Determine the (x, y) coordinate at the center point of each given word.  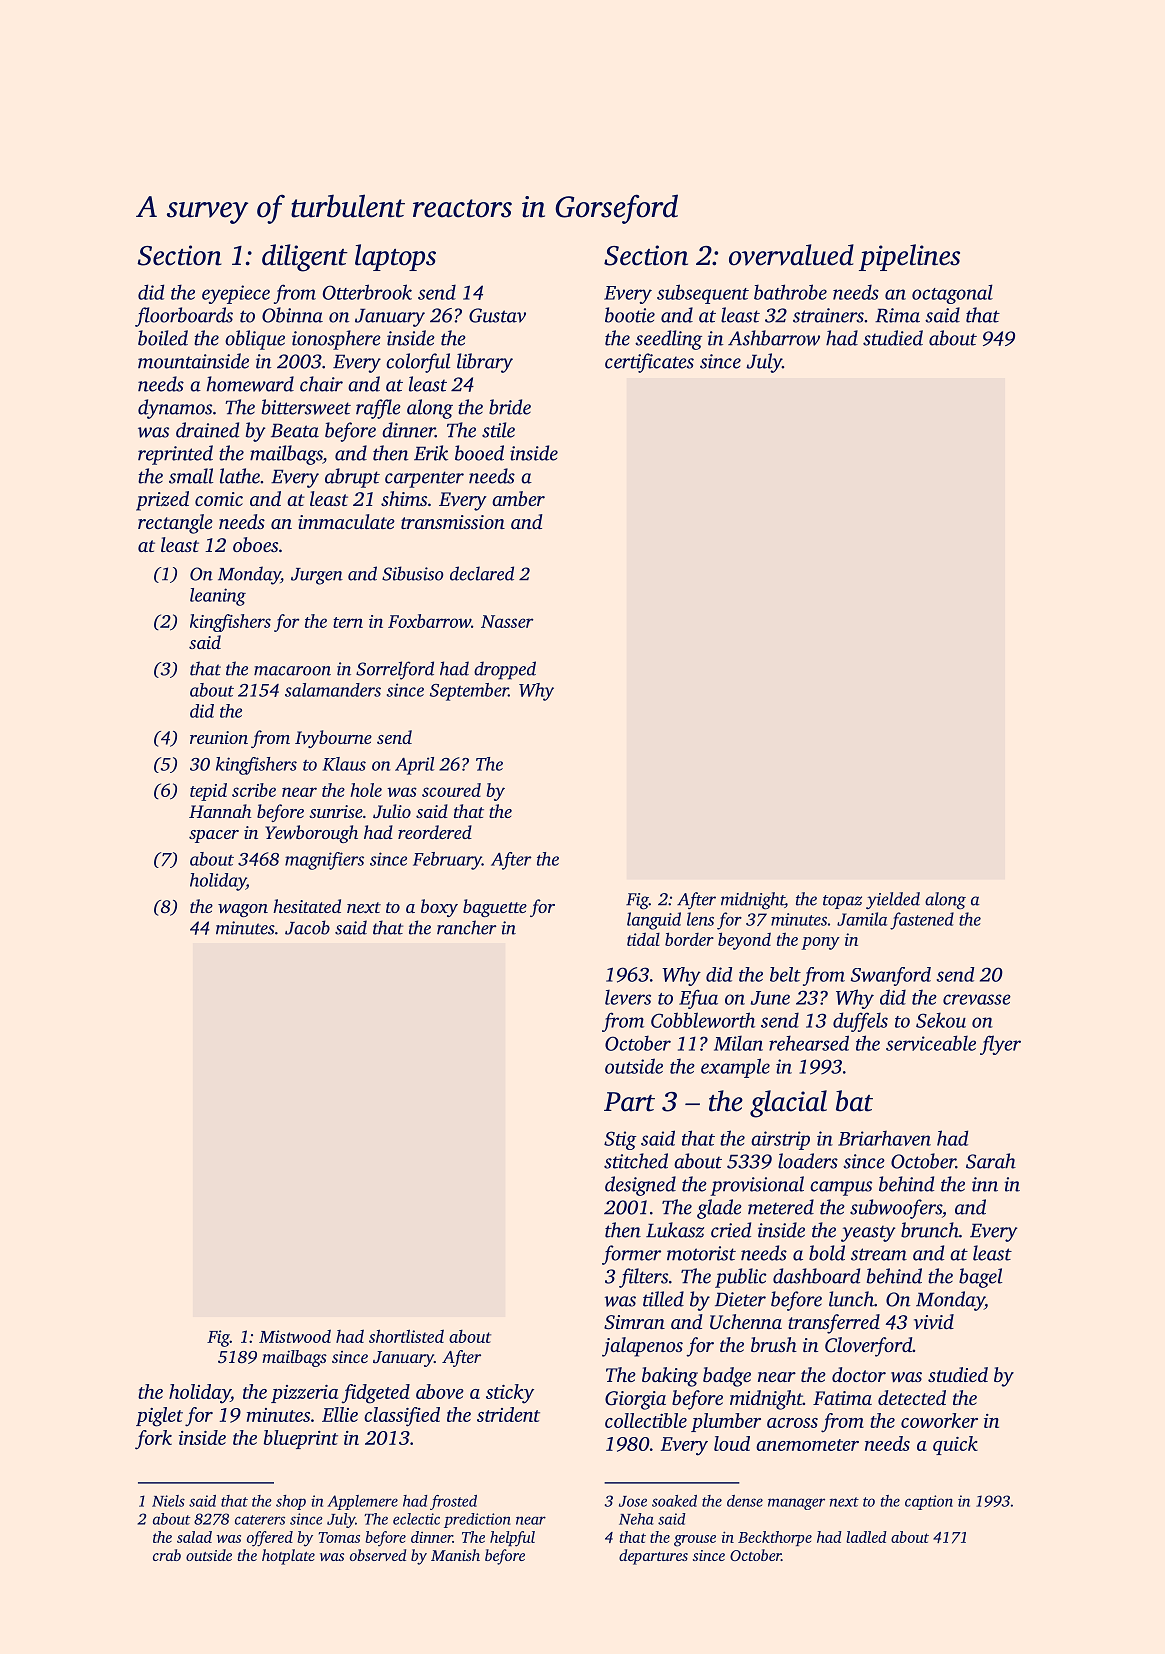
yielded (893, 901)
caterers (260, 1520)
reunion (219, 737)
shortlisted (406, 1336)
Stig (620, 1140)
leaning (218, 597)
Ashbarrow (774, 338)
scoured (451, 790)
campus (841, 1188)
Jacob (307, 927)
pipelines (909, 257)
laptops (395, 257)
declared (482, 573)
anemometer (807, 1445)
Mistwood (295, 1336)
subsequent (703, 294)
